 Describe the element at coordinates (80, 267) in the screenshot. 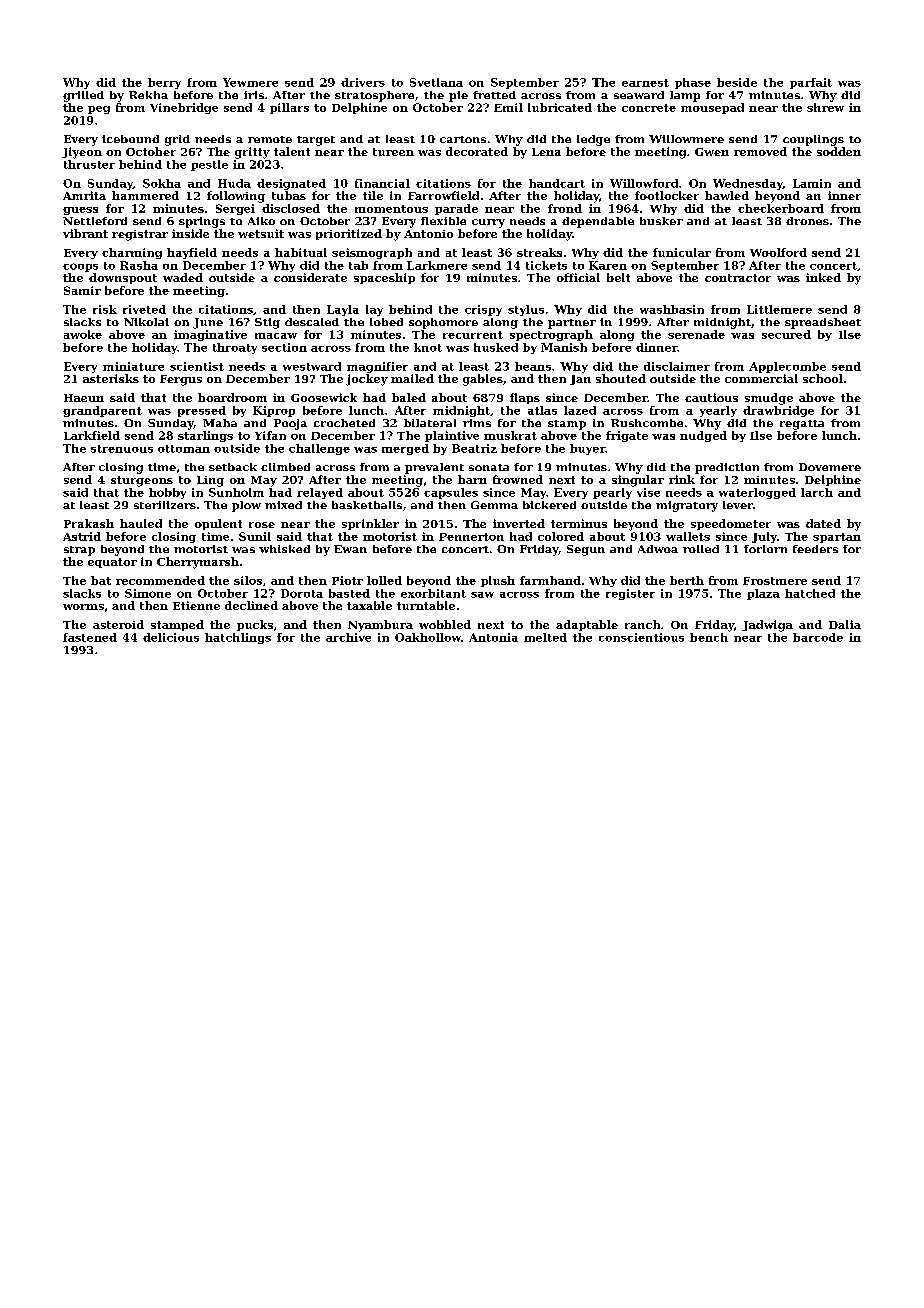

I see `coops` at that location.
